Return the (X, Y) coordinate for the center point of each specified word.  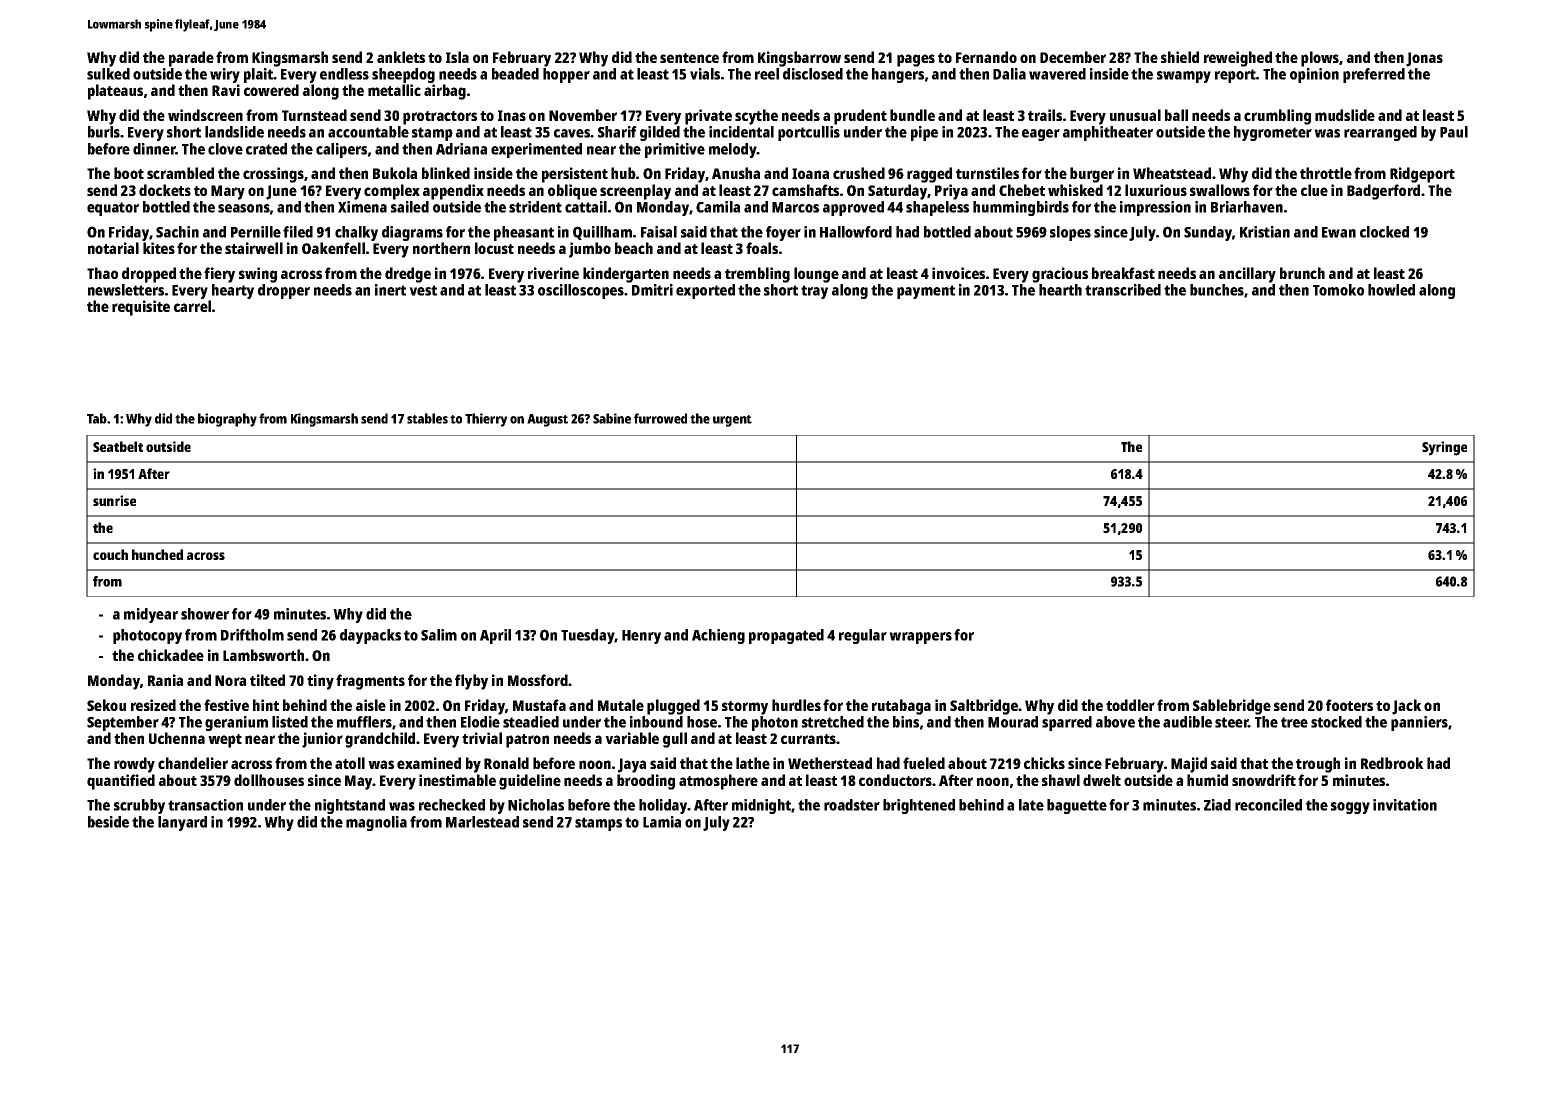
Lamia (662, 822)
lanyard (182, 823)
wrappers (920, 638)
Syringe (1444, 448)
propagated (786, 636)
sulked (108, 74)
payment (926, 292)
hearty (233, 291)
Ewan (1339, 232)
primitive (675, 150)
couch (110, 554)
